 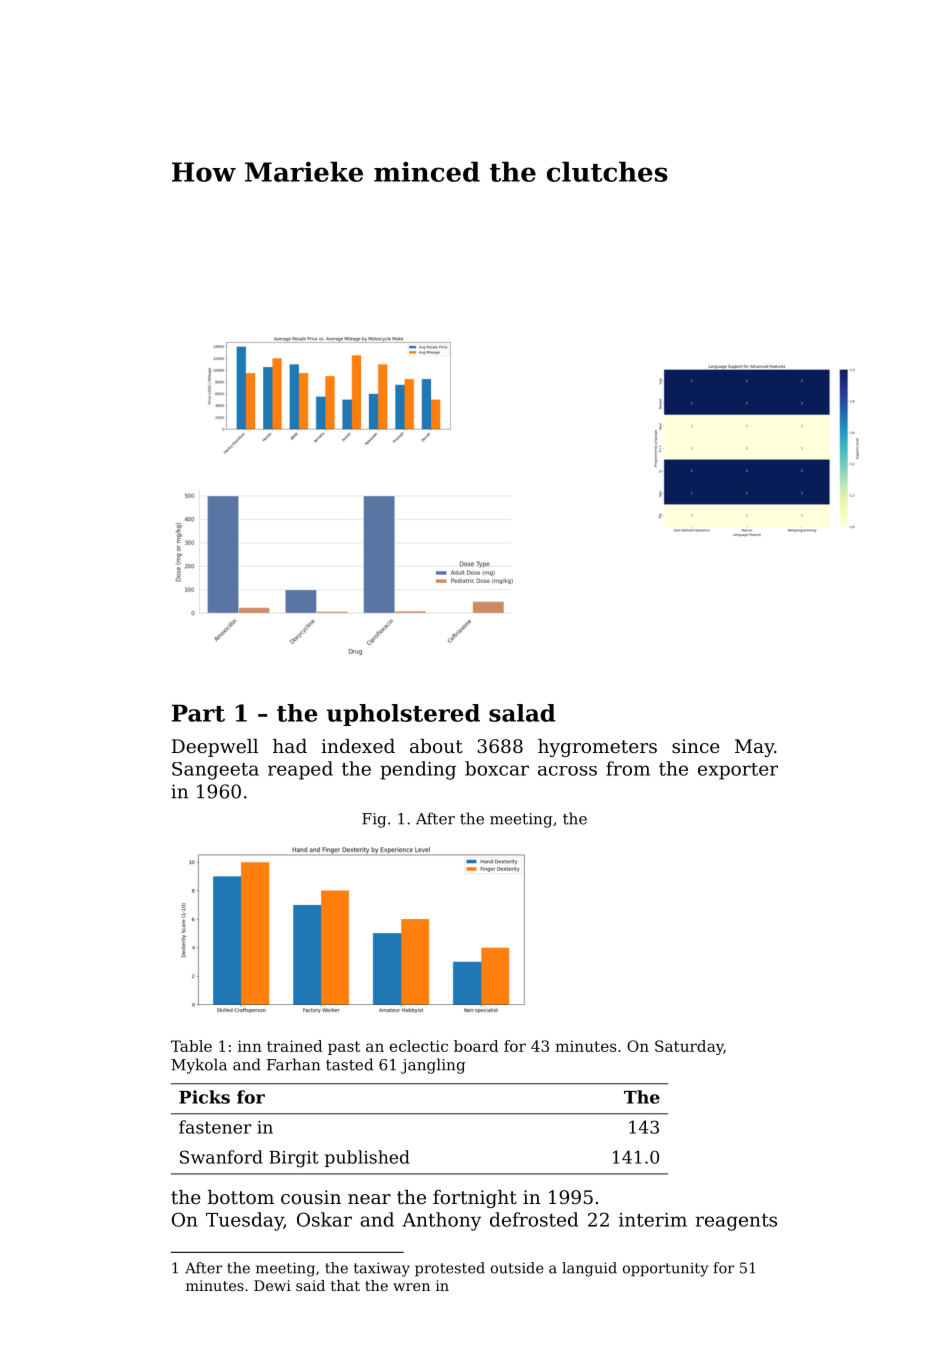 I want to click on boxcar, so click(x=497, y=768).
